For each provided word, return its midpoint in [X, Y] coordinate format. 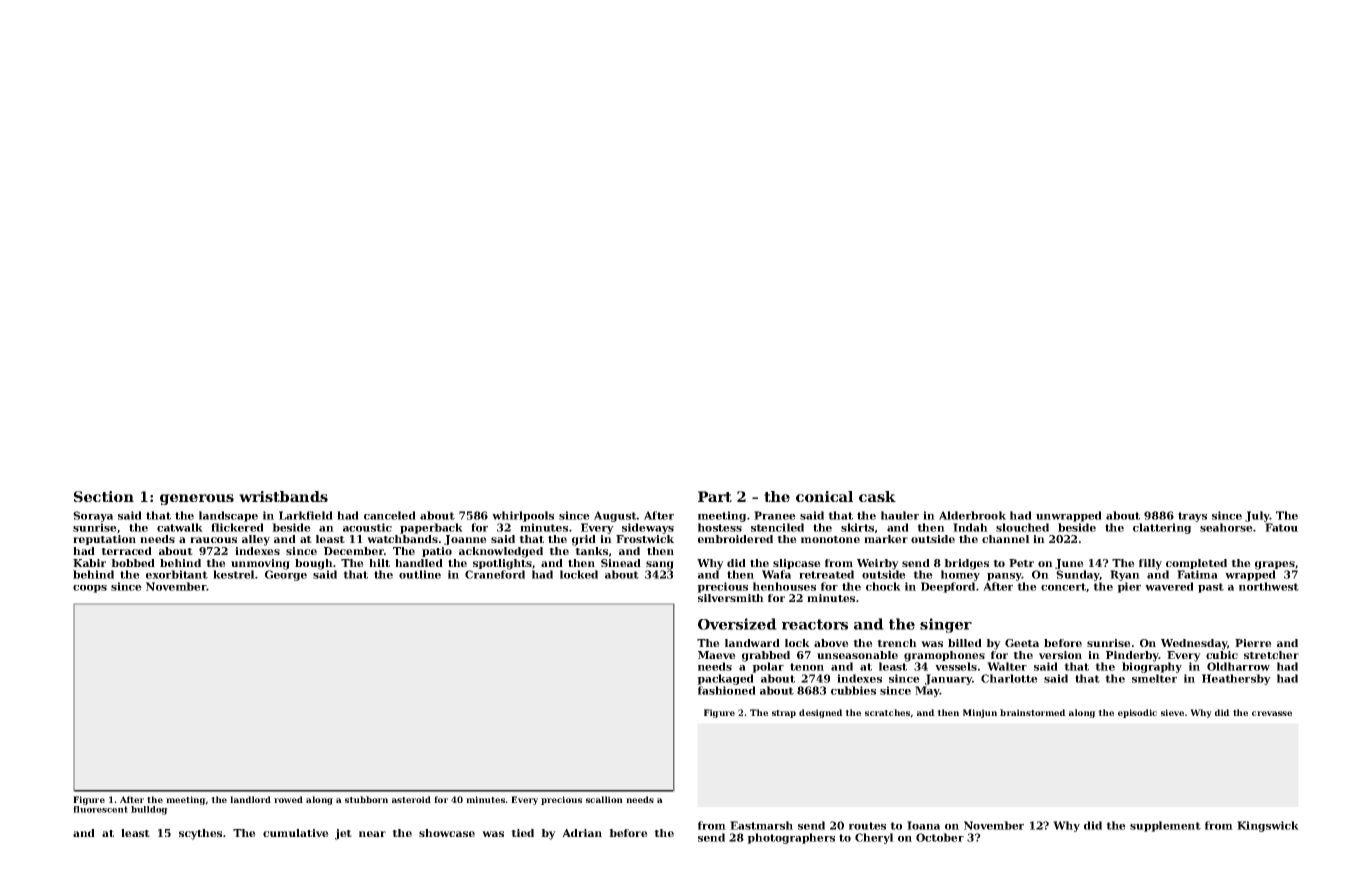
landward [752, 643]
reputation [104, 540]
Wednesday [1194, 644]
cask [877, 496]
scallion [604, 799]
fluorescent [100, 809]
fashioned [727, 690]
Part [715, 496]
